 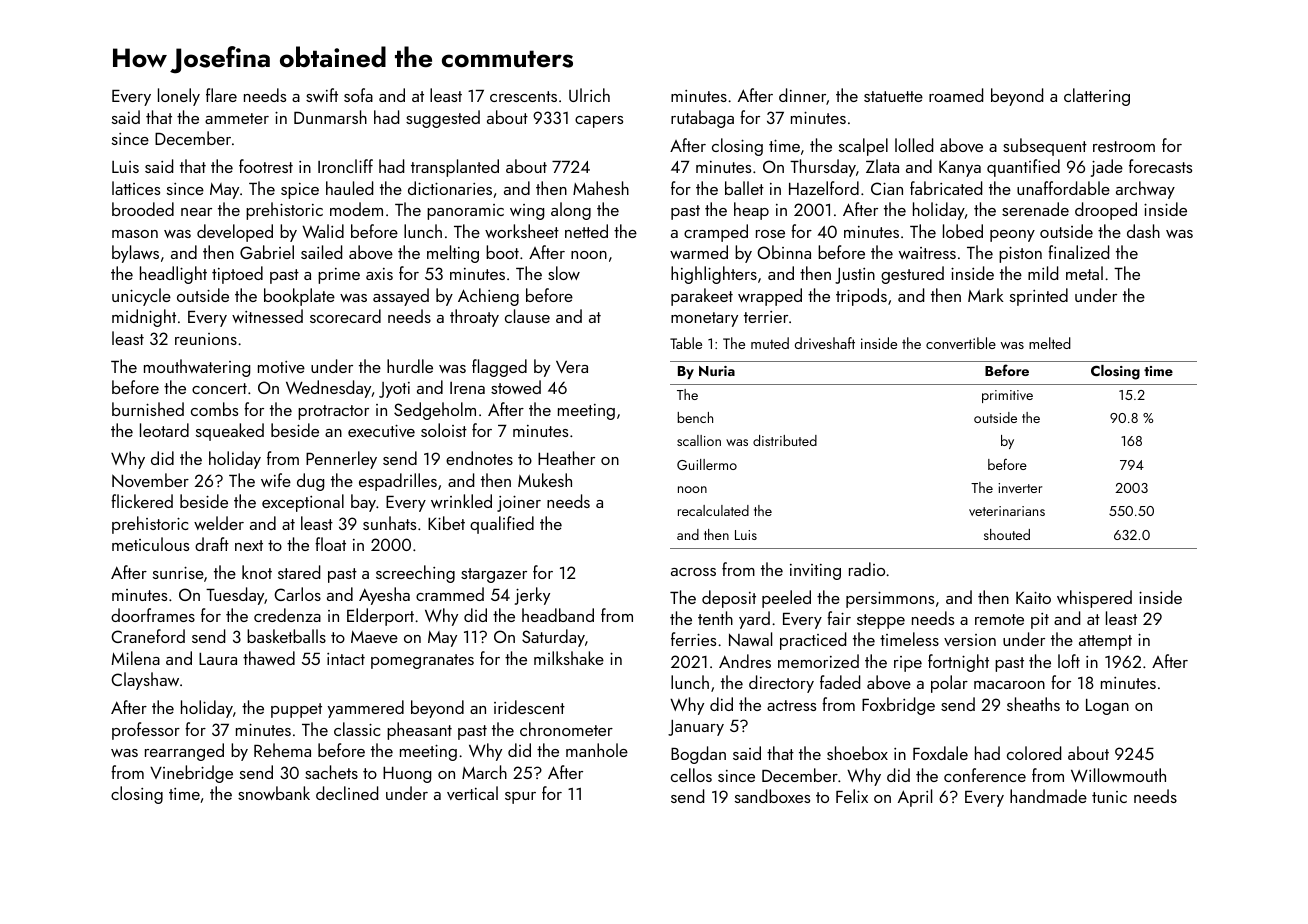 What do you see at coordinates (1097, 97) in the screenshot?
I see `clattering` at bounding box center [1097, 97].
